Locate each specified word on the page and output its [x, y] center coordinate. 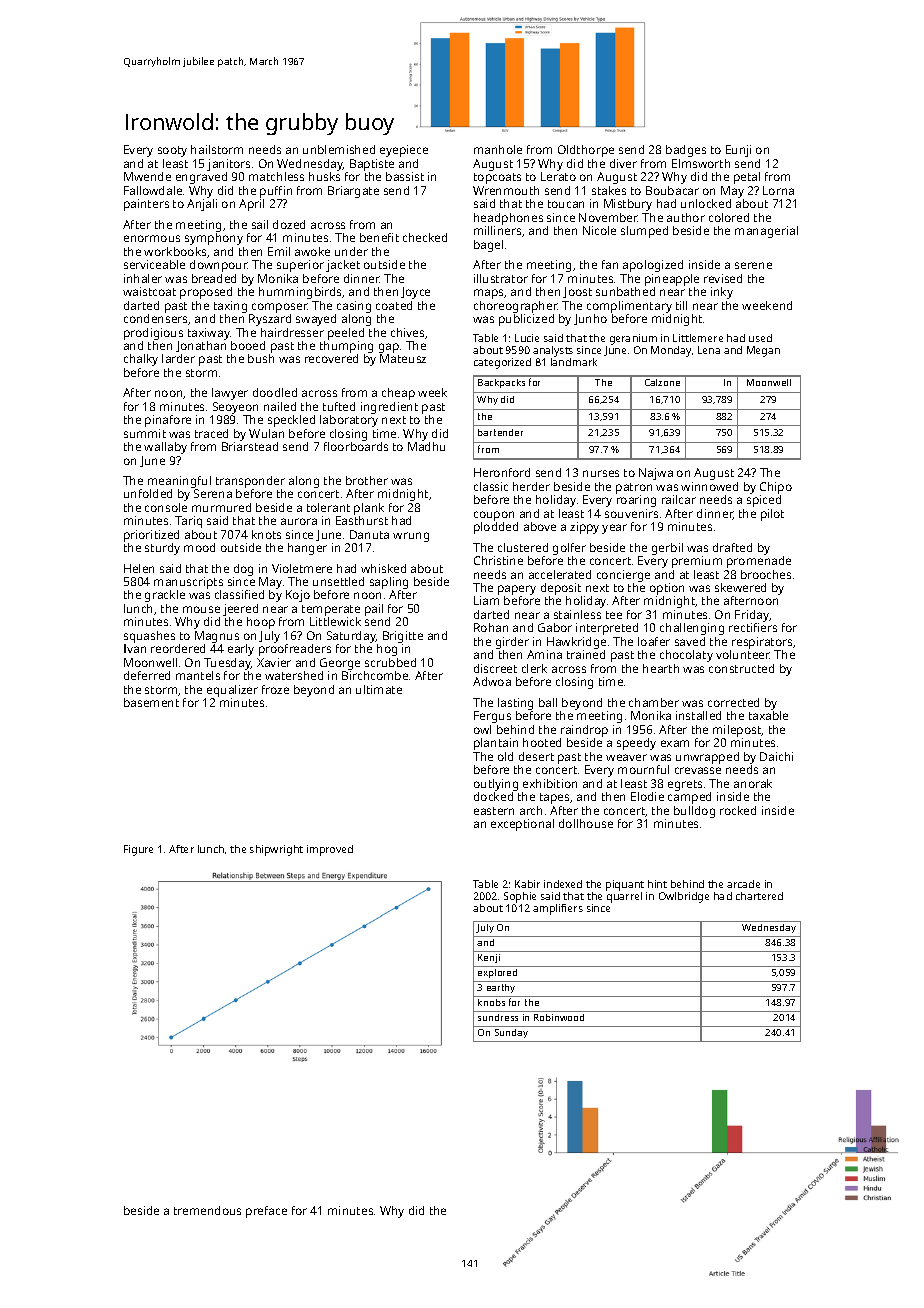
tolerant [328, 507]
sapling [389, 583]
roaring [636, 501]
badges [686, 151]
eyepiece [404, 151]
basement [151, 702]
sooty [172, 151]
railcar [679, 499]
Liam [486, 600]
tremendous [207, 1210]
